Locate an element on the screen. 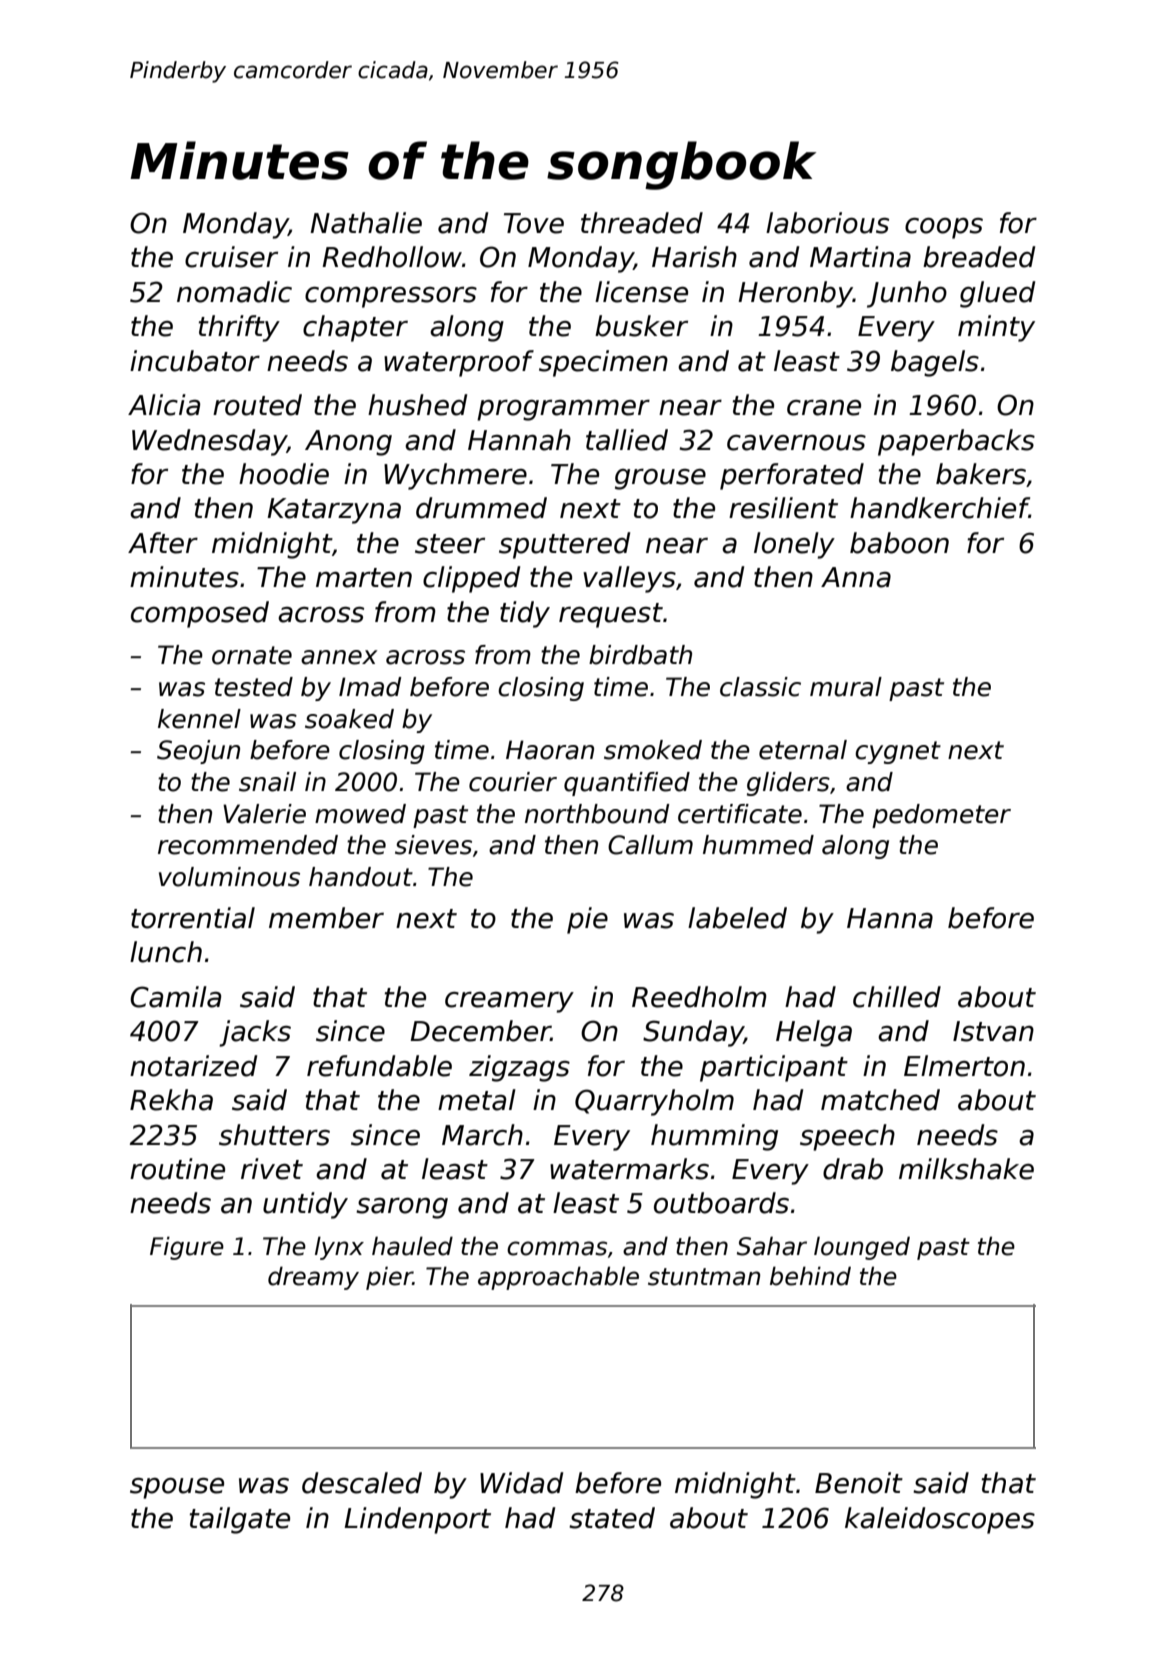 The width and height of the screenshot is (1165, 1654). watermarks is located at coordinates (629, 1169).
